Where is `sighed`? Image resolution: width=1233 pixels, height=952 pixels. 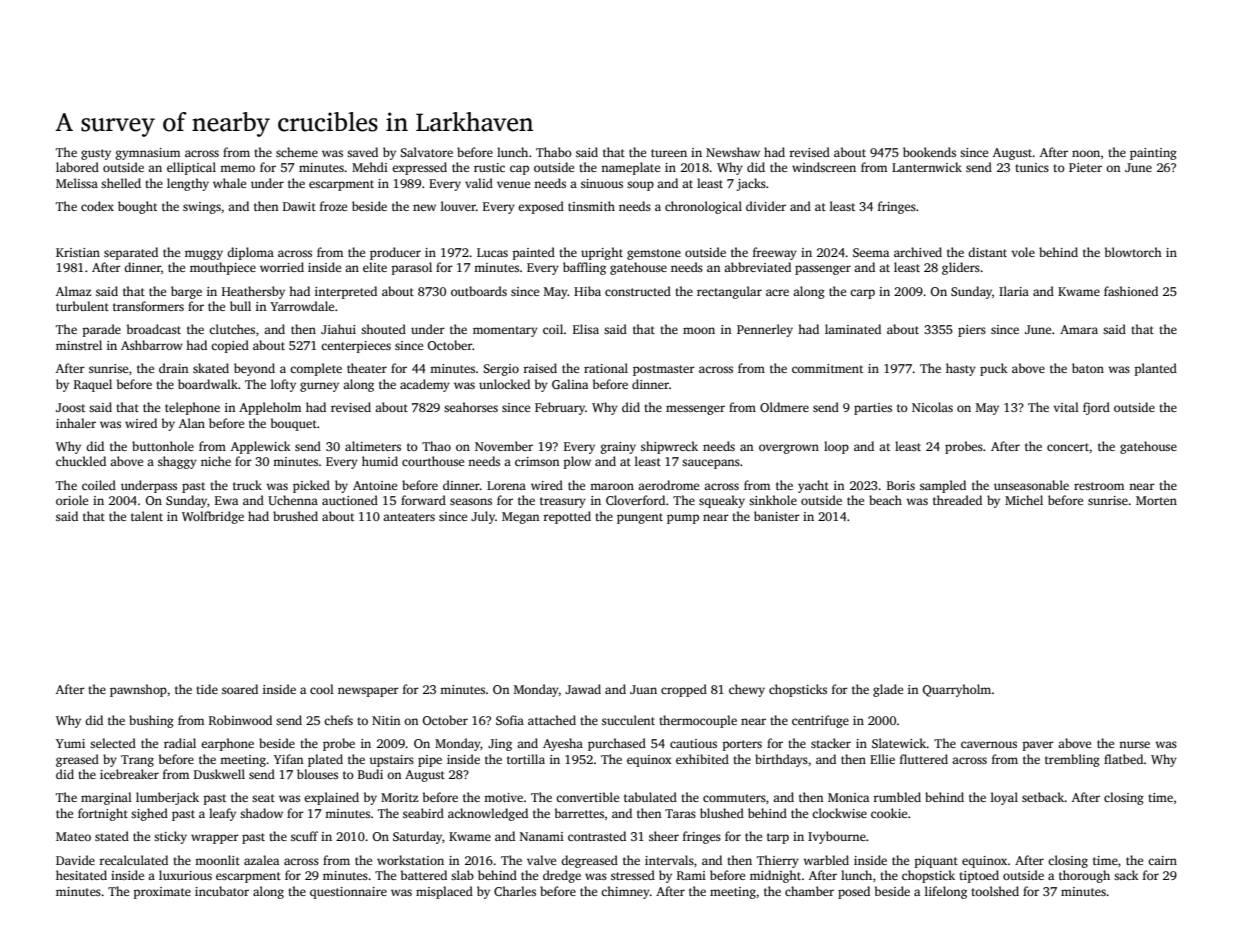 sighed is located at coordinates (149, 814).
